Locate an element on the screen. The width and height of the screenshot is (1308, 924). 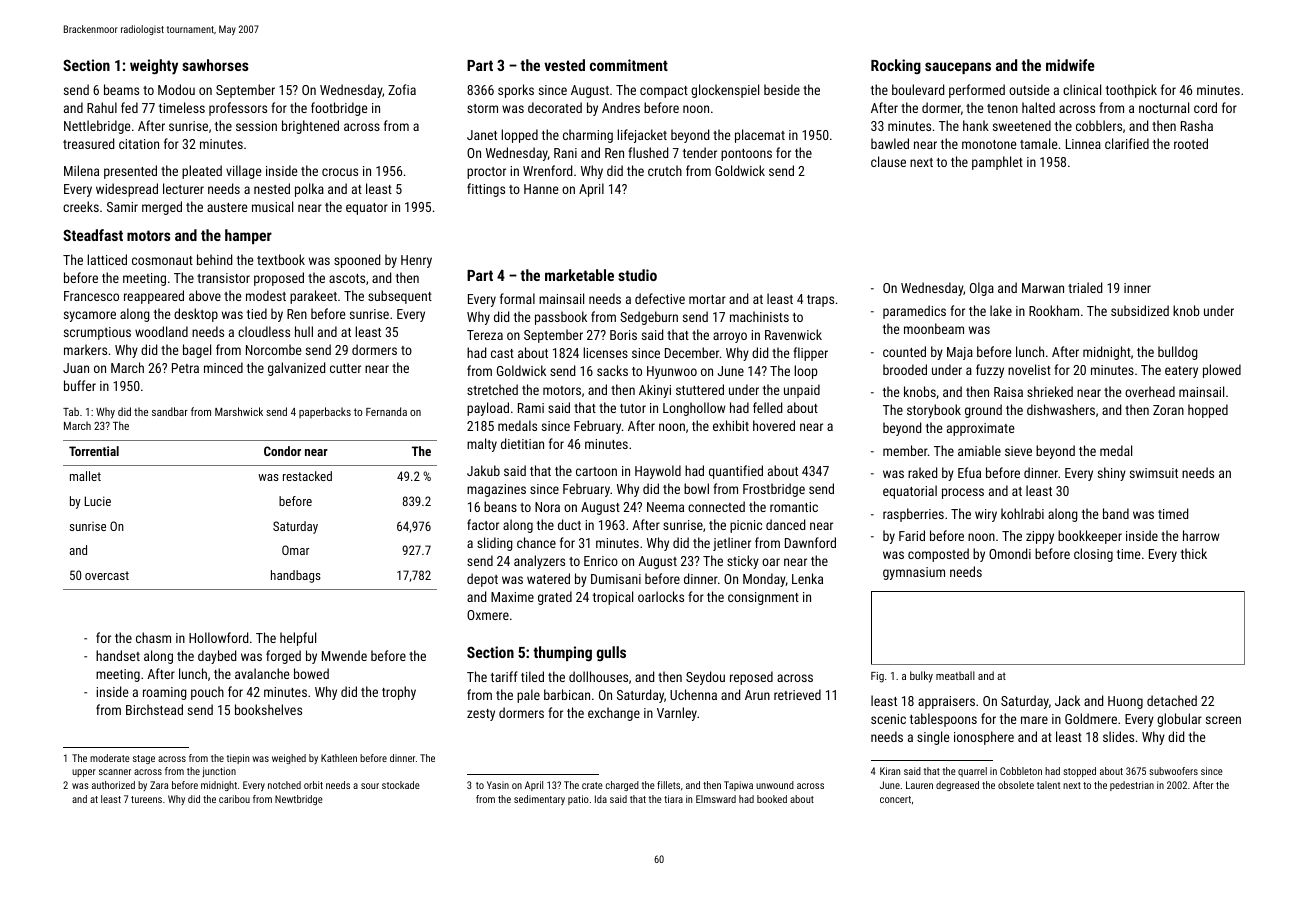
band is located at coordinates (1116, 513).
